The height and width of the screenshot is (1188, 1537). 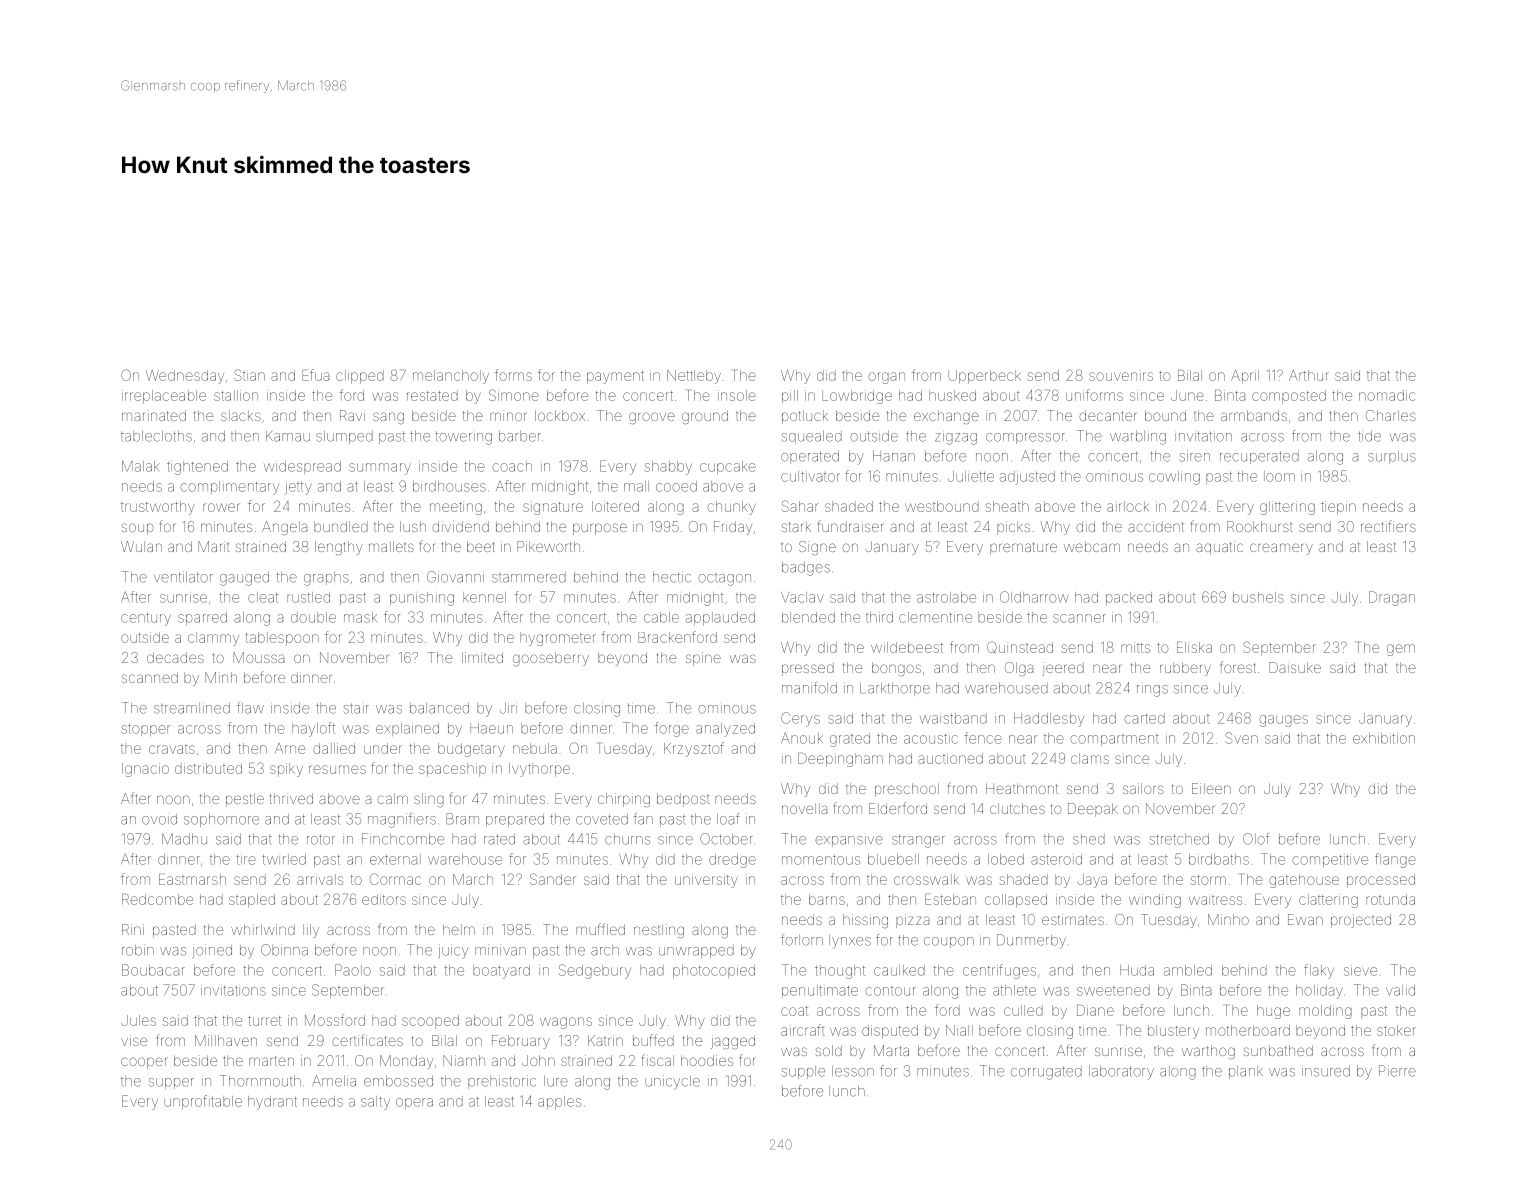 What do you see at coordinates (1256, 839) in the screenshot?
I see `Olof` at bounding box center [1256, 839].
